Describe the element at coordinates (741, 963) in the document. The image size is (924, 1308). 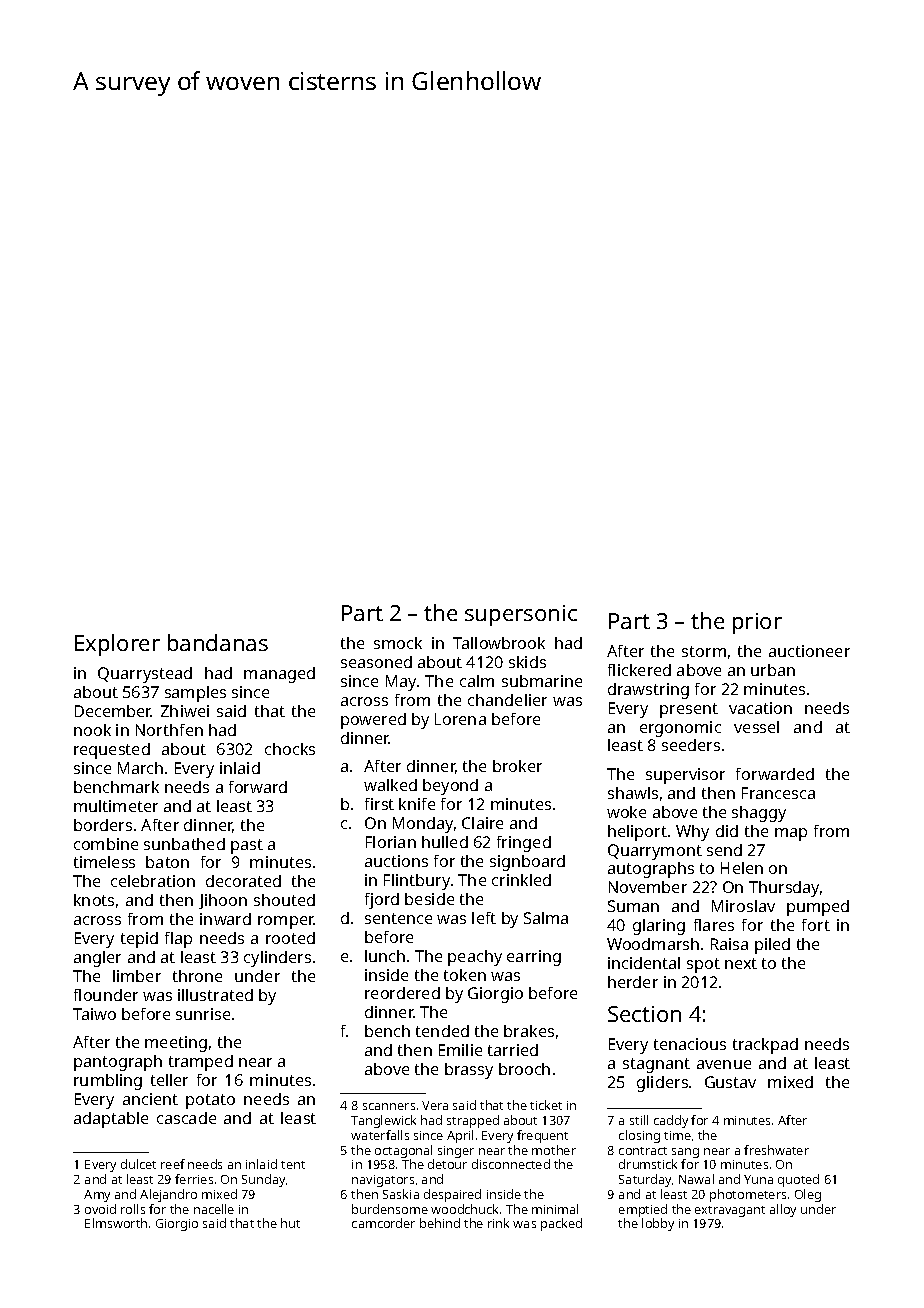
I see `next` at that location.
